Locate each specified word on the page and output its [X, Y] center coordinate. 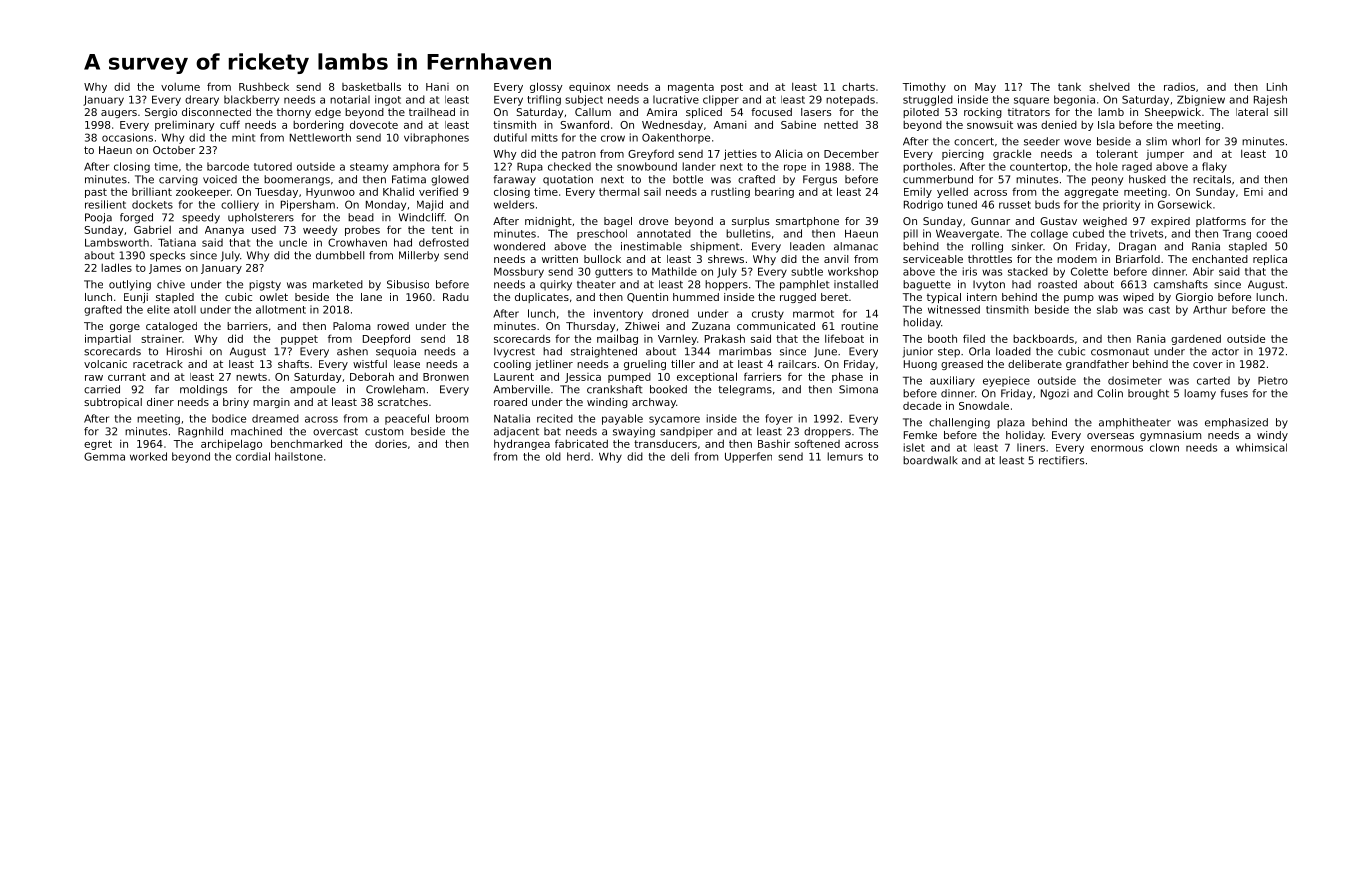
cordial [253, 456]
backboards [1043, 338]
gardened [1196, 339]
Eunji [136, 298]
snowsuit [990, 125]
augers [119, 114]
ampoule [313, 390]
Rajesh [1270, 100]
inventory [618, 314]
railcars [797, 364]
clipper [721, 100]
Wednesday [672, 125]
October [174, 150]
